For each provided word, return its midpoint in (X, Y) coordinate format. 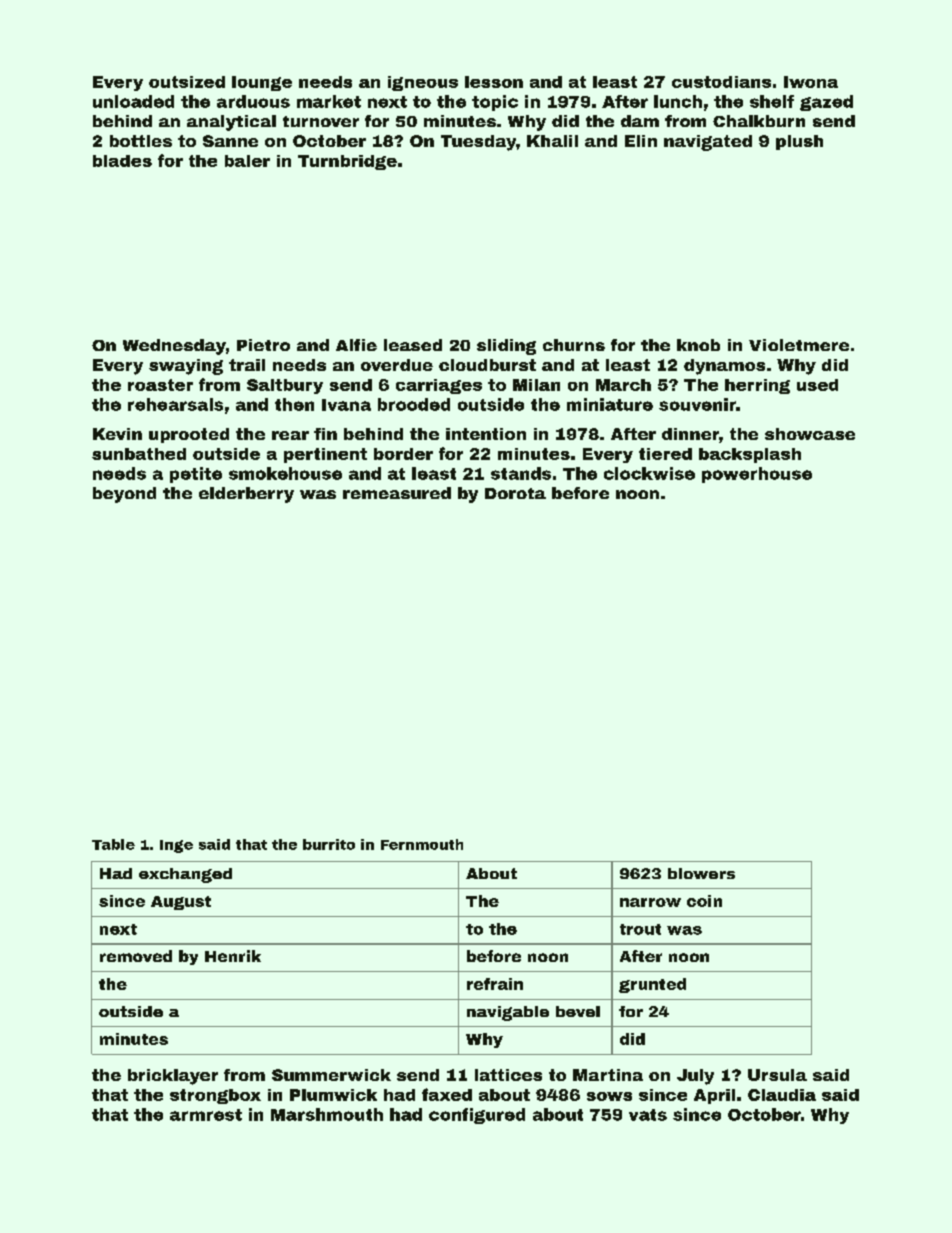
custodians (721, 82)
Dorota (515, 493)
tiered (665, 454)
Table (113, 844)
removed (136, 956)
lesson (494, 82)
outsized (187, 82)
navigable (508, 1013)
